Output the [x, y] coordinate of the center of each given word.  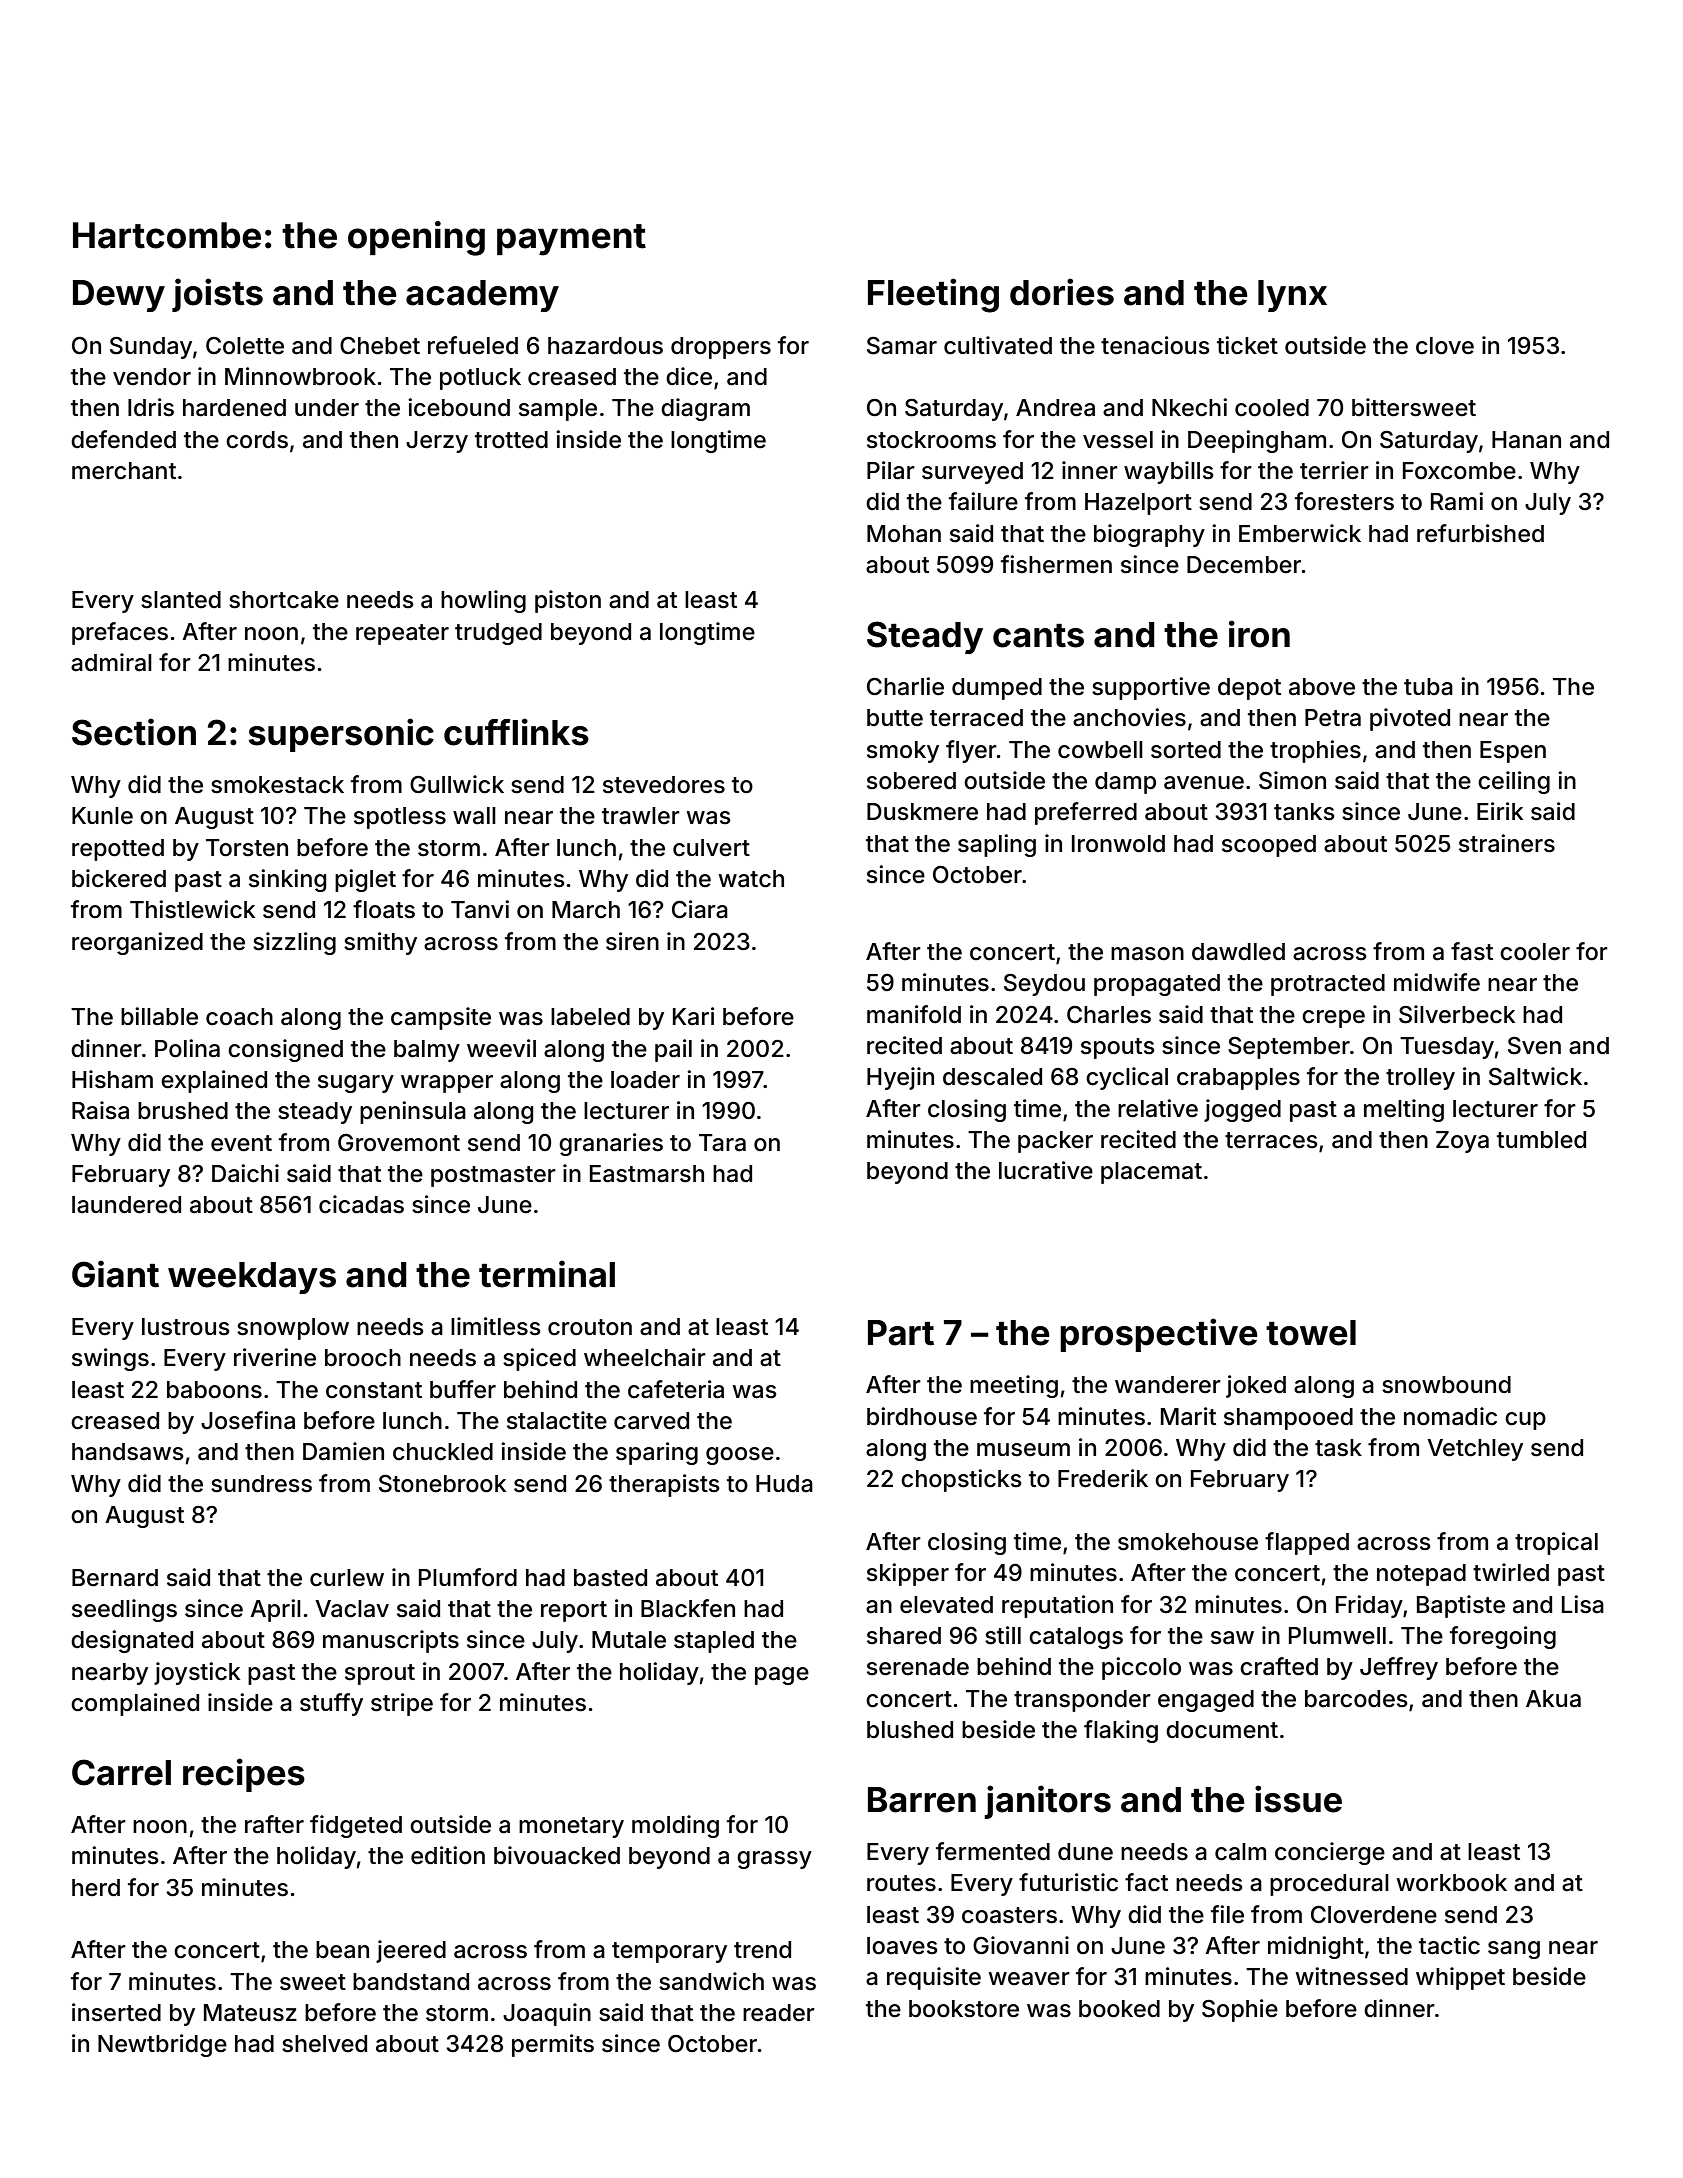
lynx [1292, 296]
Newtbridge [162, 2045]
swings [110, 1359]
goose [740, 1456]
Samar [902, 346]
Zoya [1462, 1142]
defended [123, 439]
